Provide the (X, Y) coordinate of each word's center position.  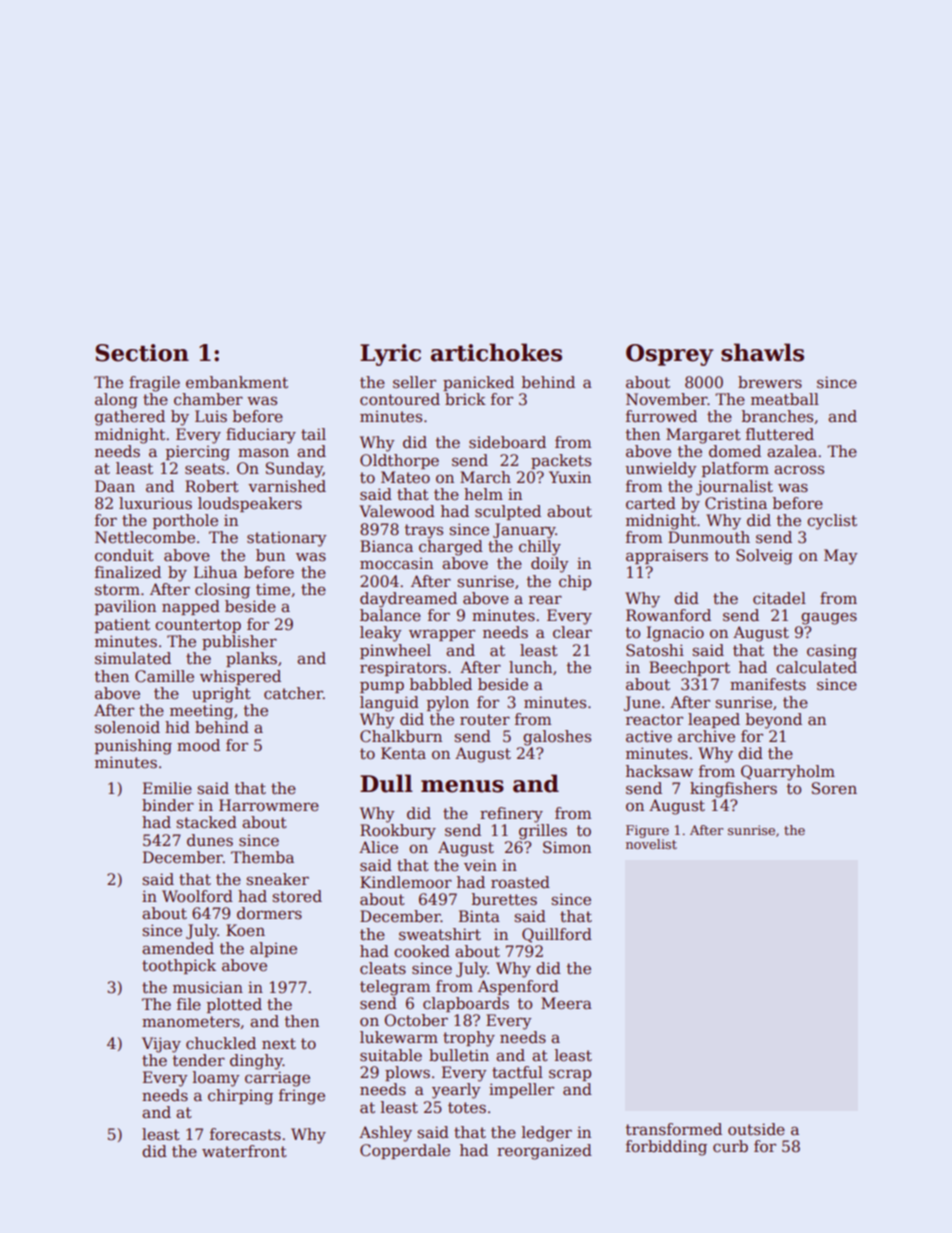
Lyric (390, 355)
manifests (768, 684)
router (485, 720)
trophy (469, 1039)
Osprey (669, 355)
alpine (273, 949)
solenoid (127, 727)
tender (198, 1060)
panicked (478, 383)
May (841, 557)
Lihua (215, 572)
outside (756, 1129)
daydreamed (408, 600)
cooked (422, 951)
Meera (566, 1003)
